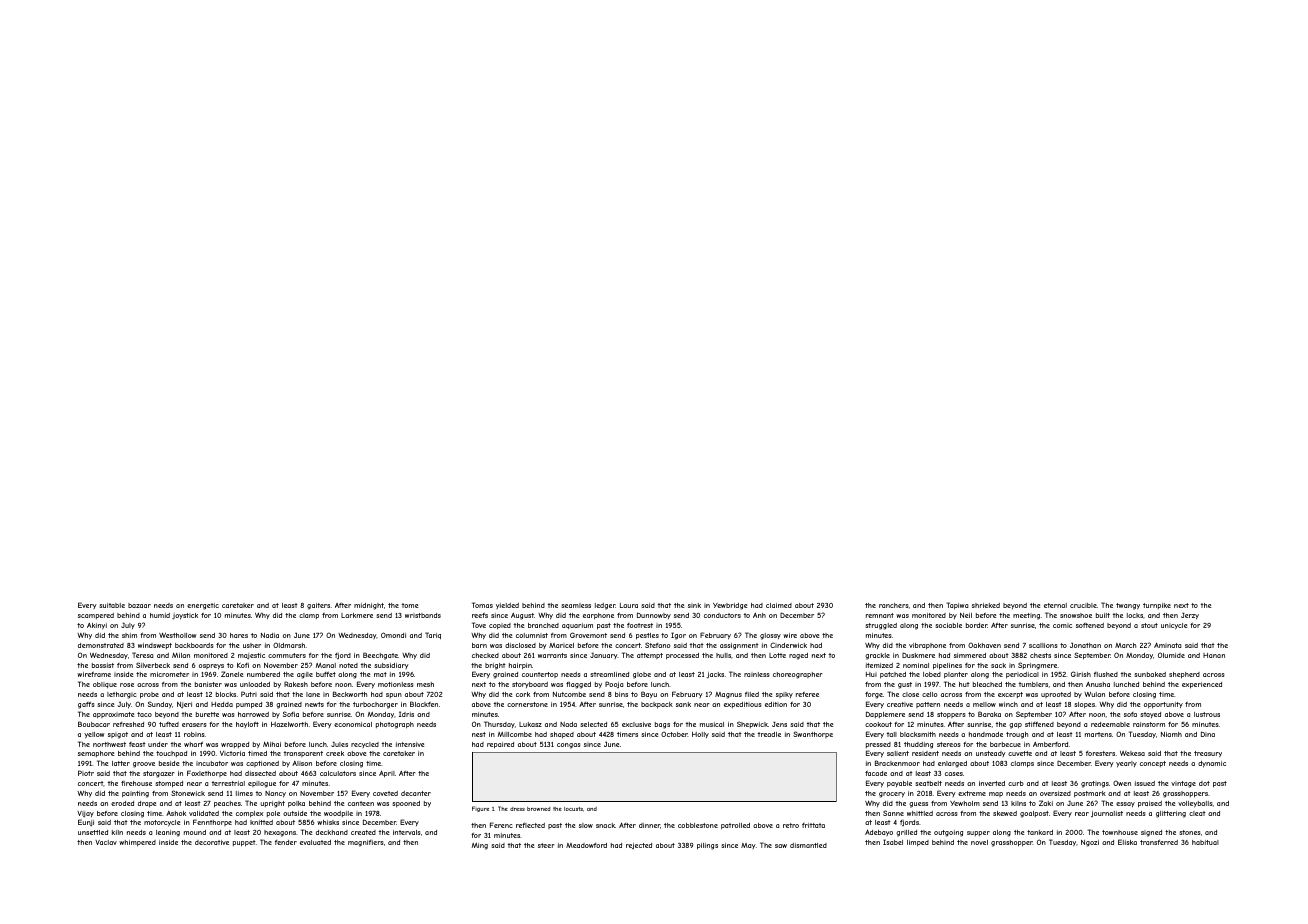 Image resolution: width=1308 pixels, height=924 pixels. What do you see at coordinates (207, 714) in the screenshot?
I see `burette` at bounding box center [207, 714].
